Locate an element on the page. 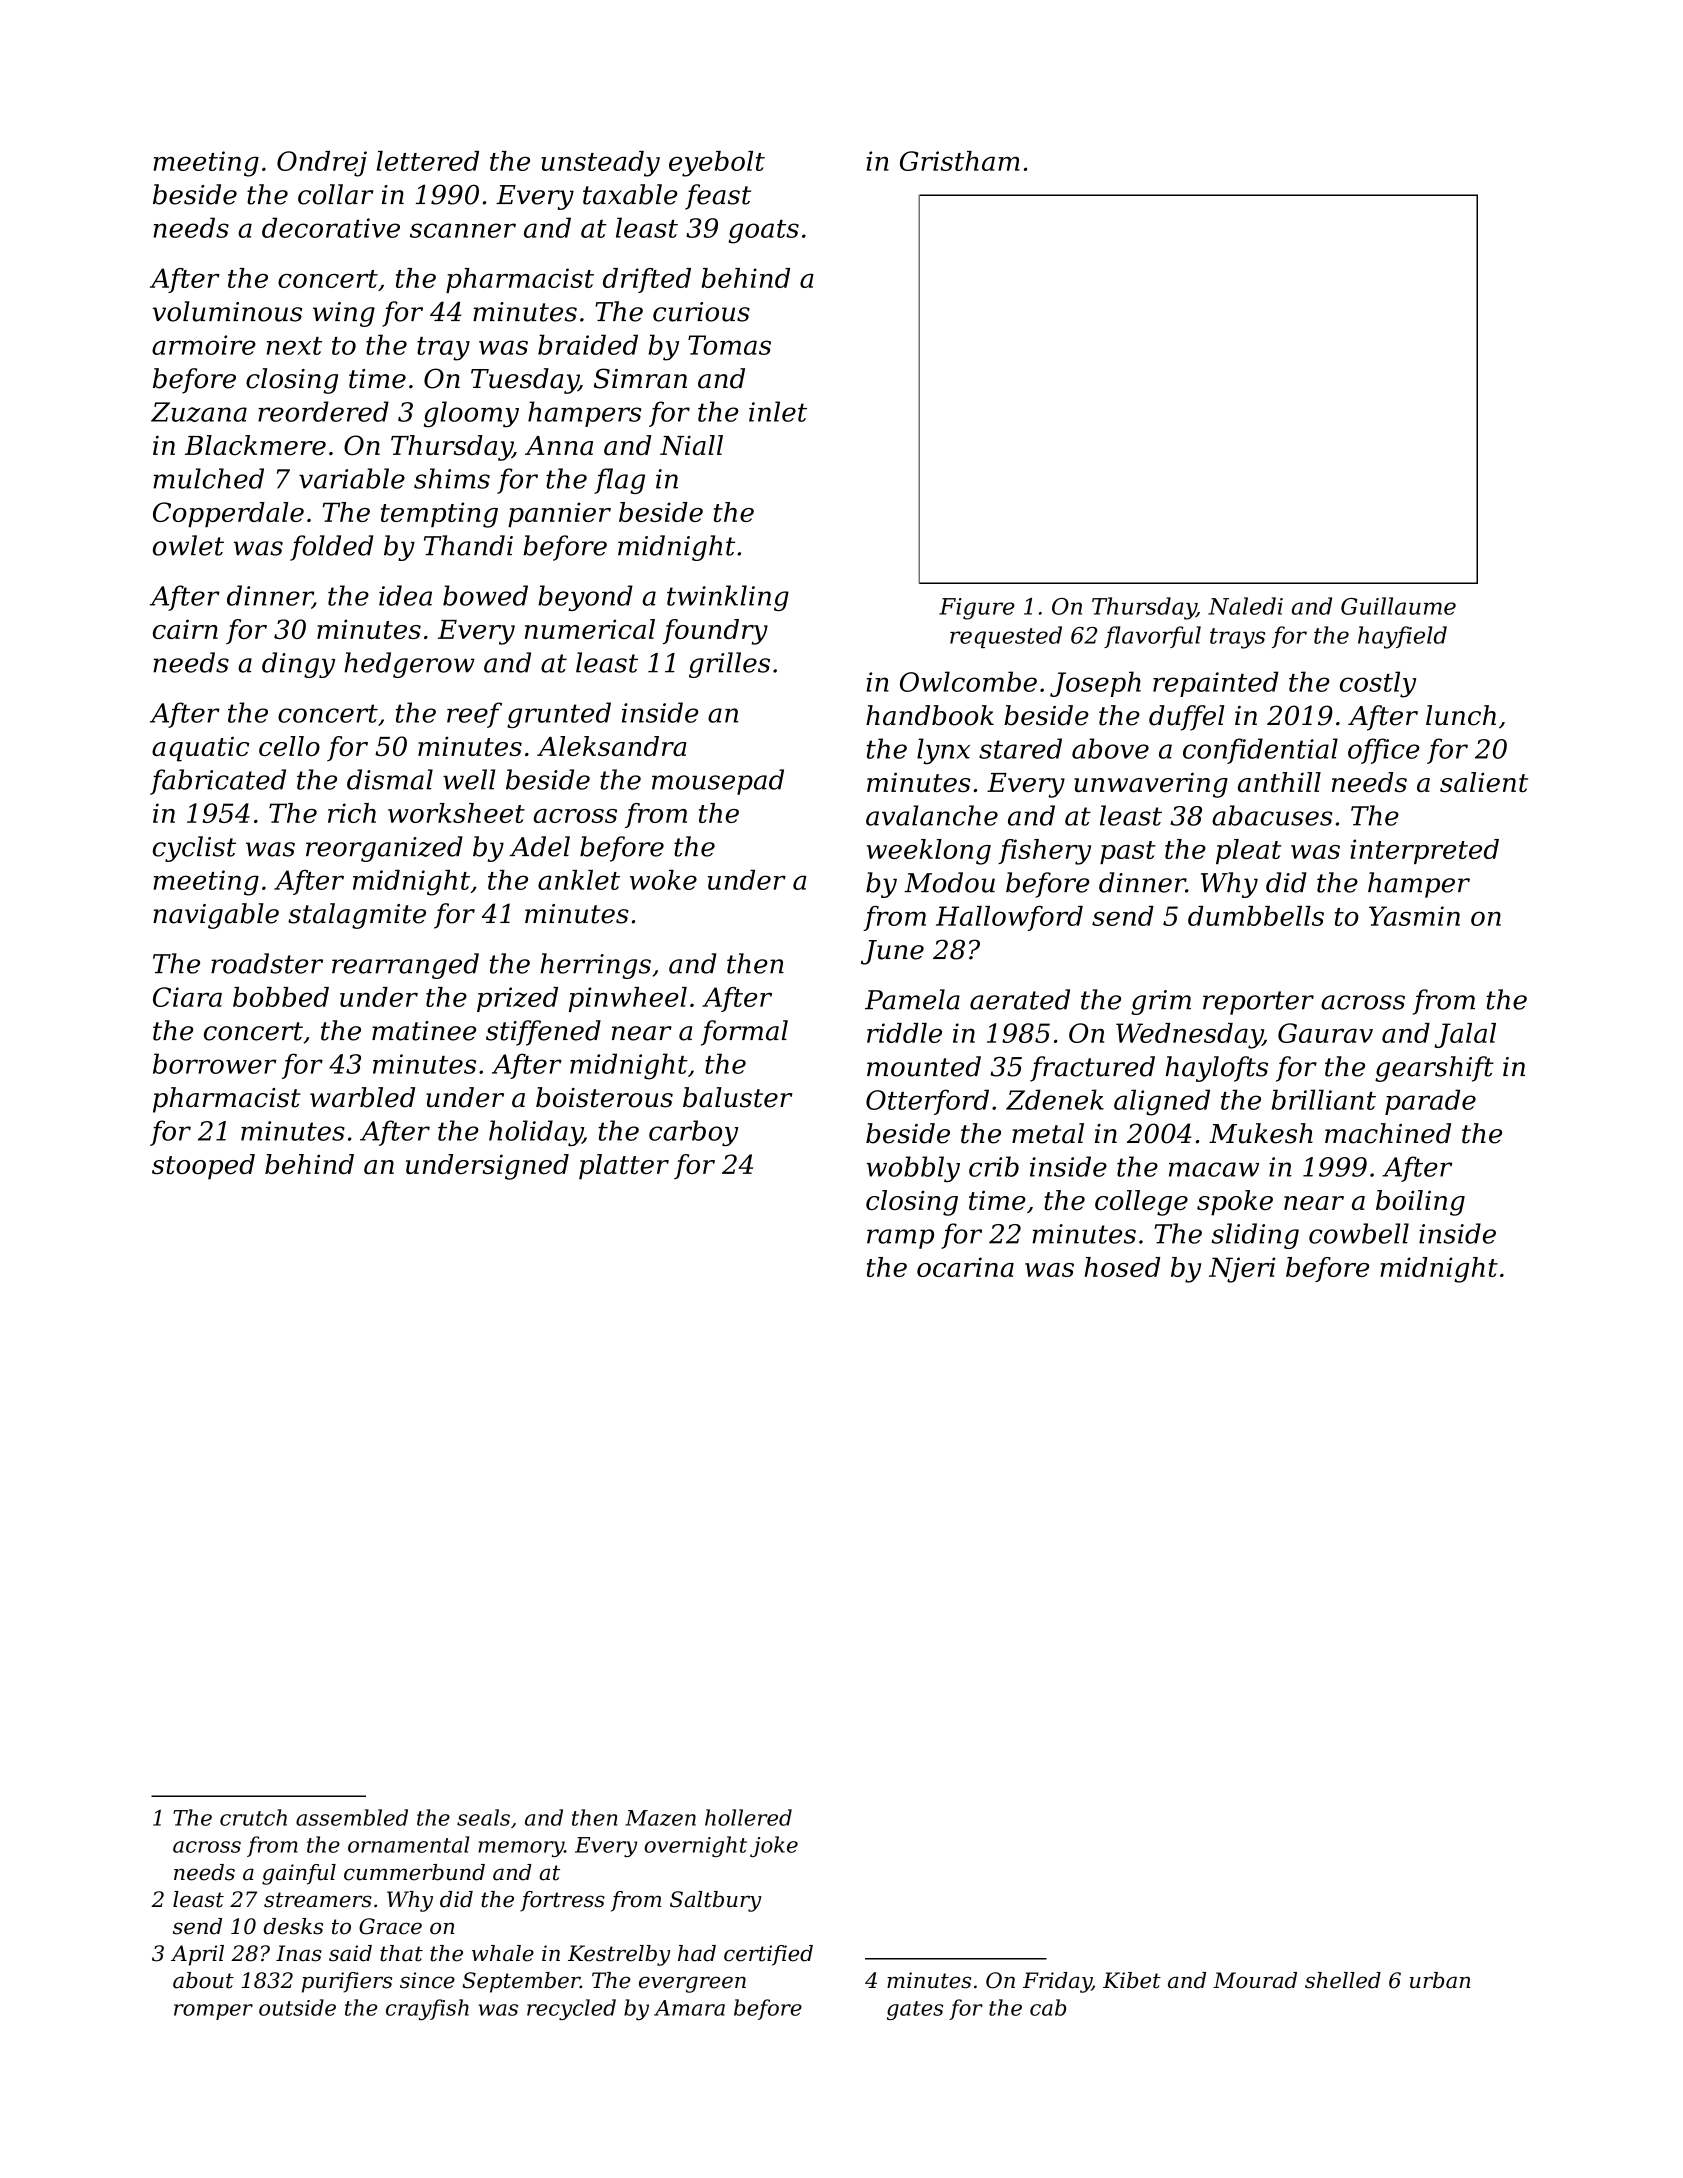  Njeri is located at coordinates (1242, 1270).
